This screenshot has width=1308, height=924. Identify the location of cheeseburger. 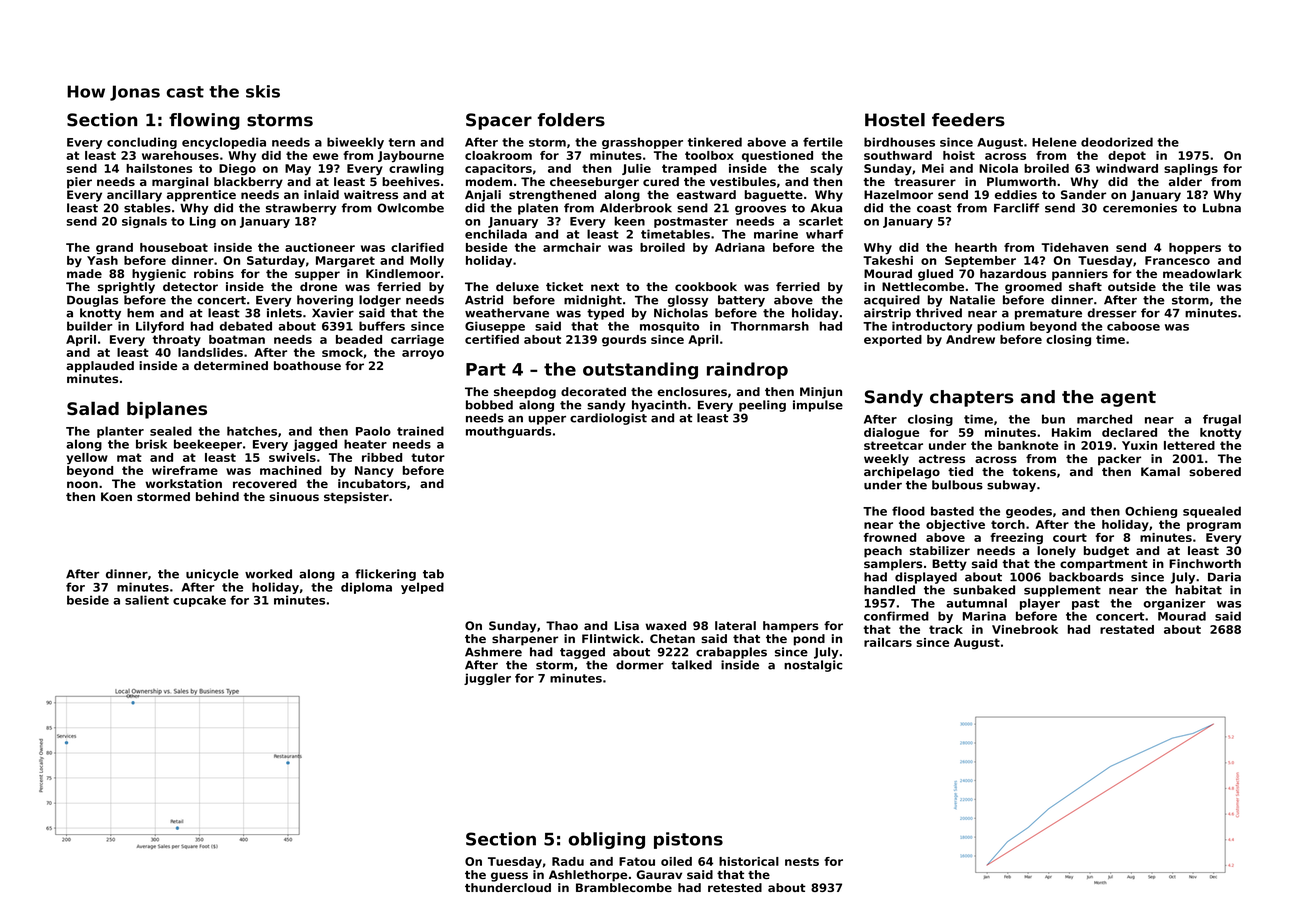
(594, 183).
